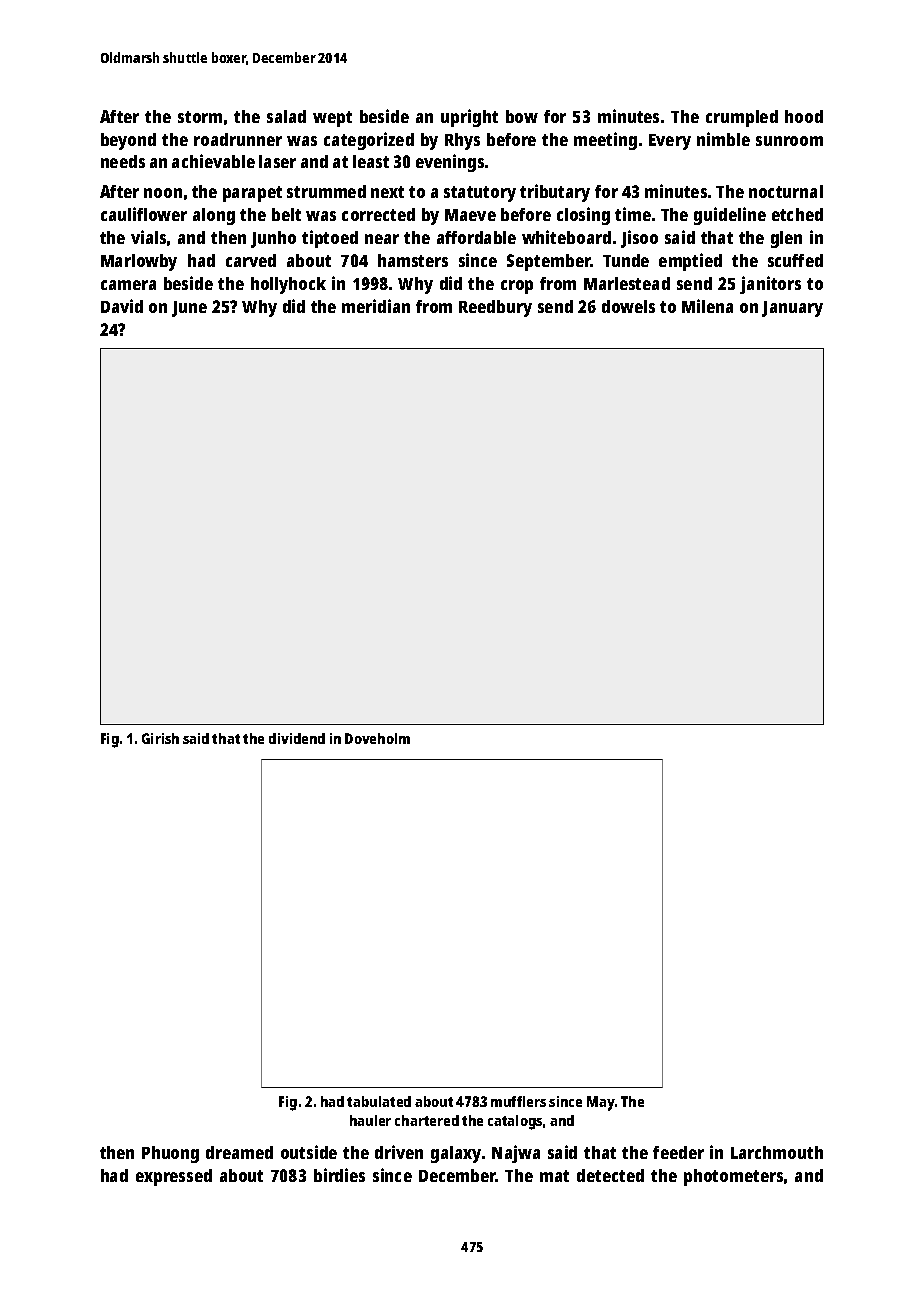 This screenshot has width=924, height=1308. Describe the element at coordinates (456, 1154) in the screenshot. I see `galaxy` at that location.
